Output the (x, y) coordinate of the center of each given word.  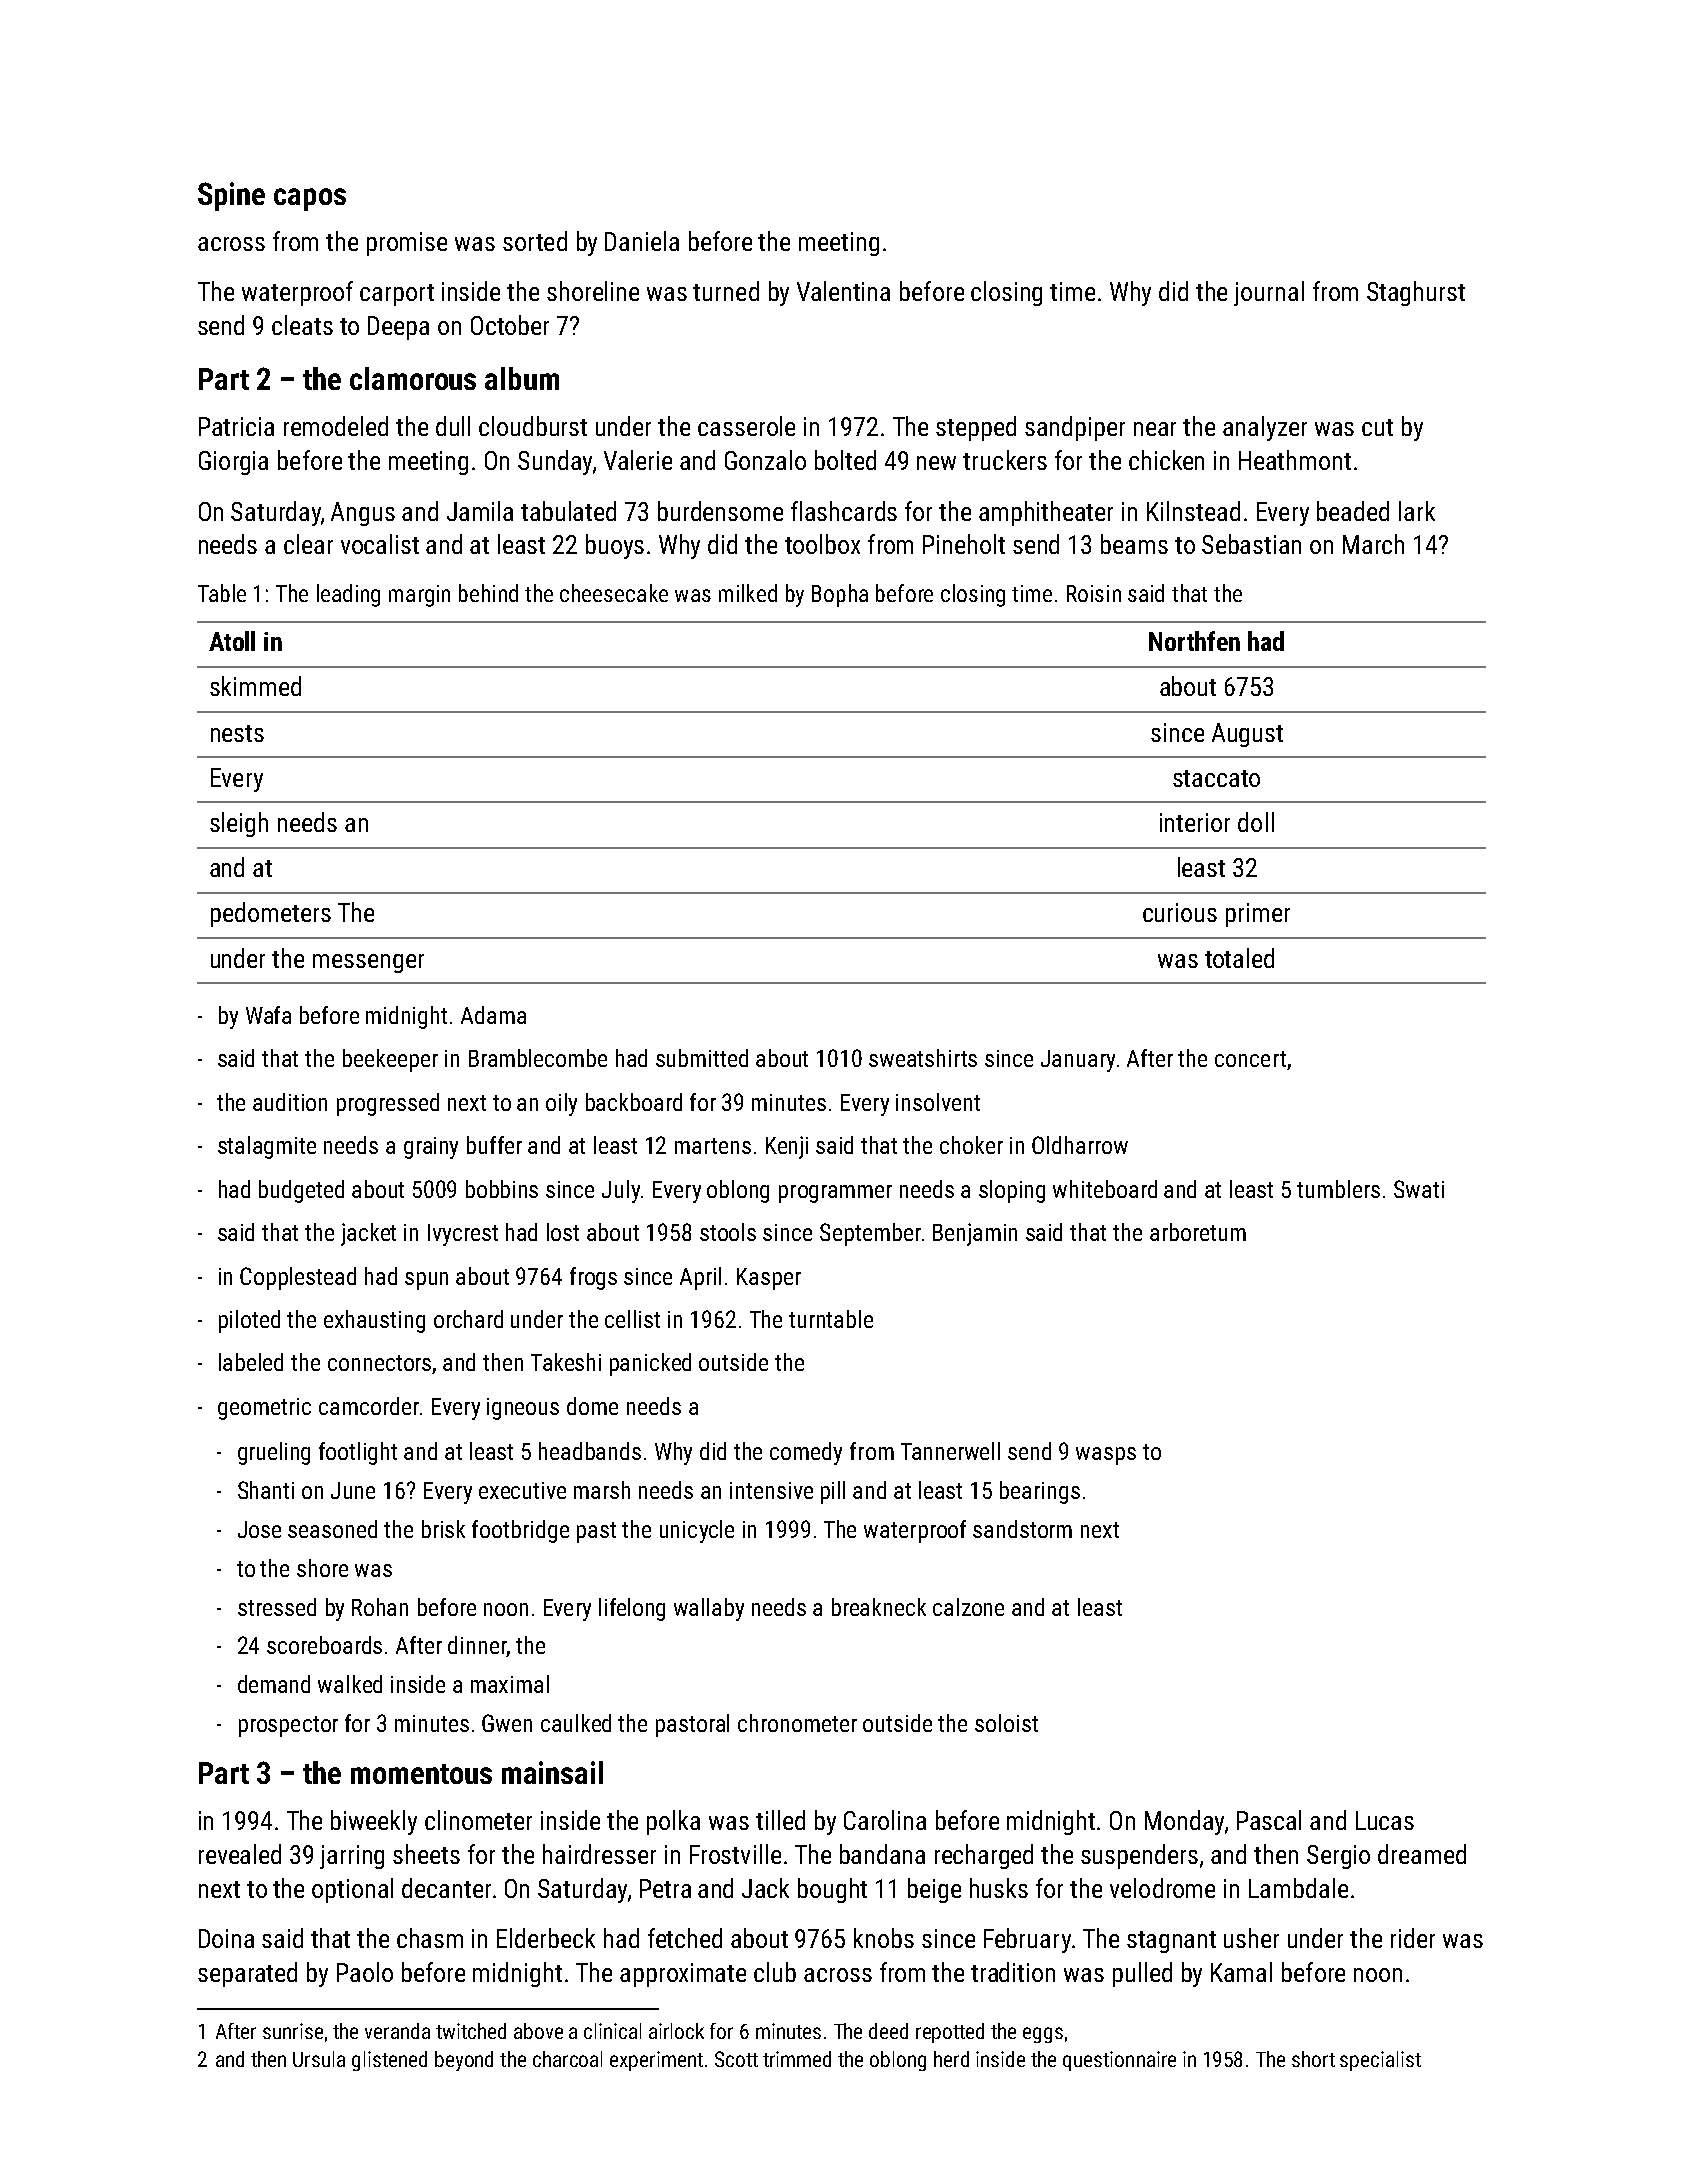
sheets (426, 1854)
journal (1269, 293)
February (1027, 1940)
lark (1417, 511)
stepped (976, 428)
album (522, 378)
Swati (1419, 1189)
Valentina (843, 291)
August (1247, 735)
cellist (632, 1319)
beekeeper (390, 1060)
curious (1180, 912)
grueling (274, 1453)
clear (308, 544)
